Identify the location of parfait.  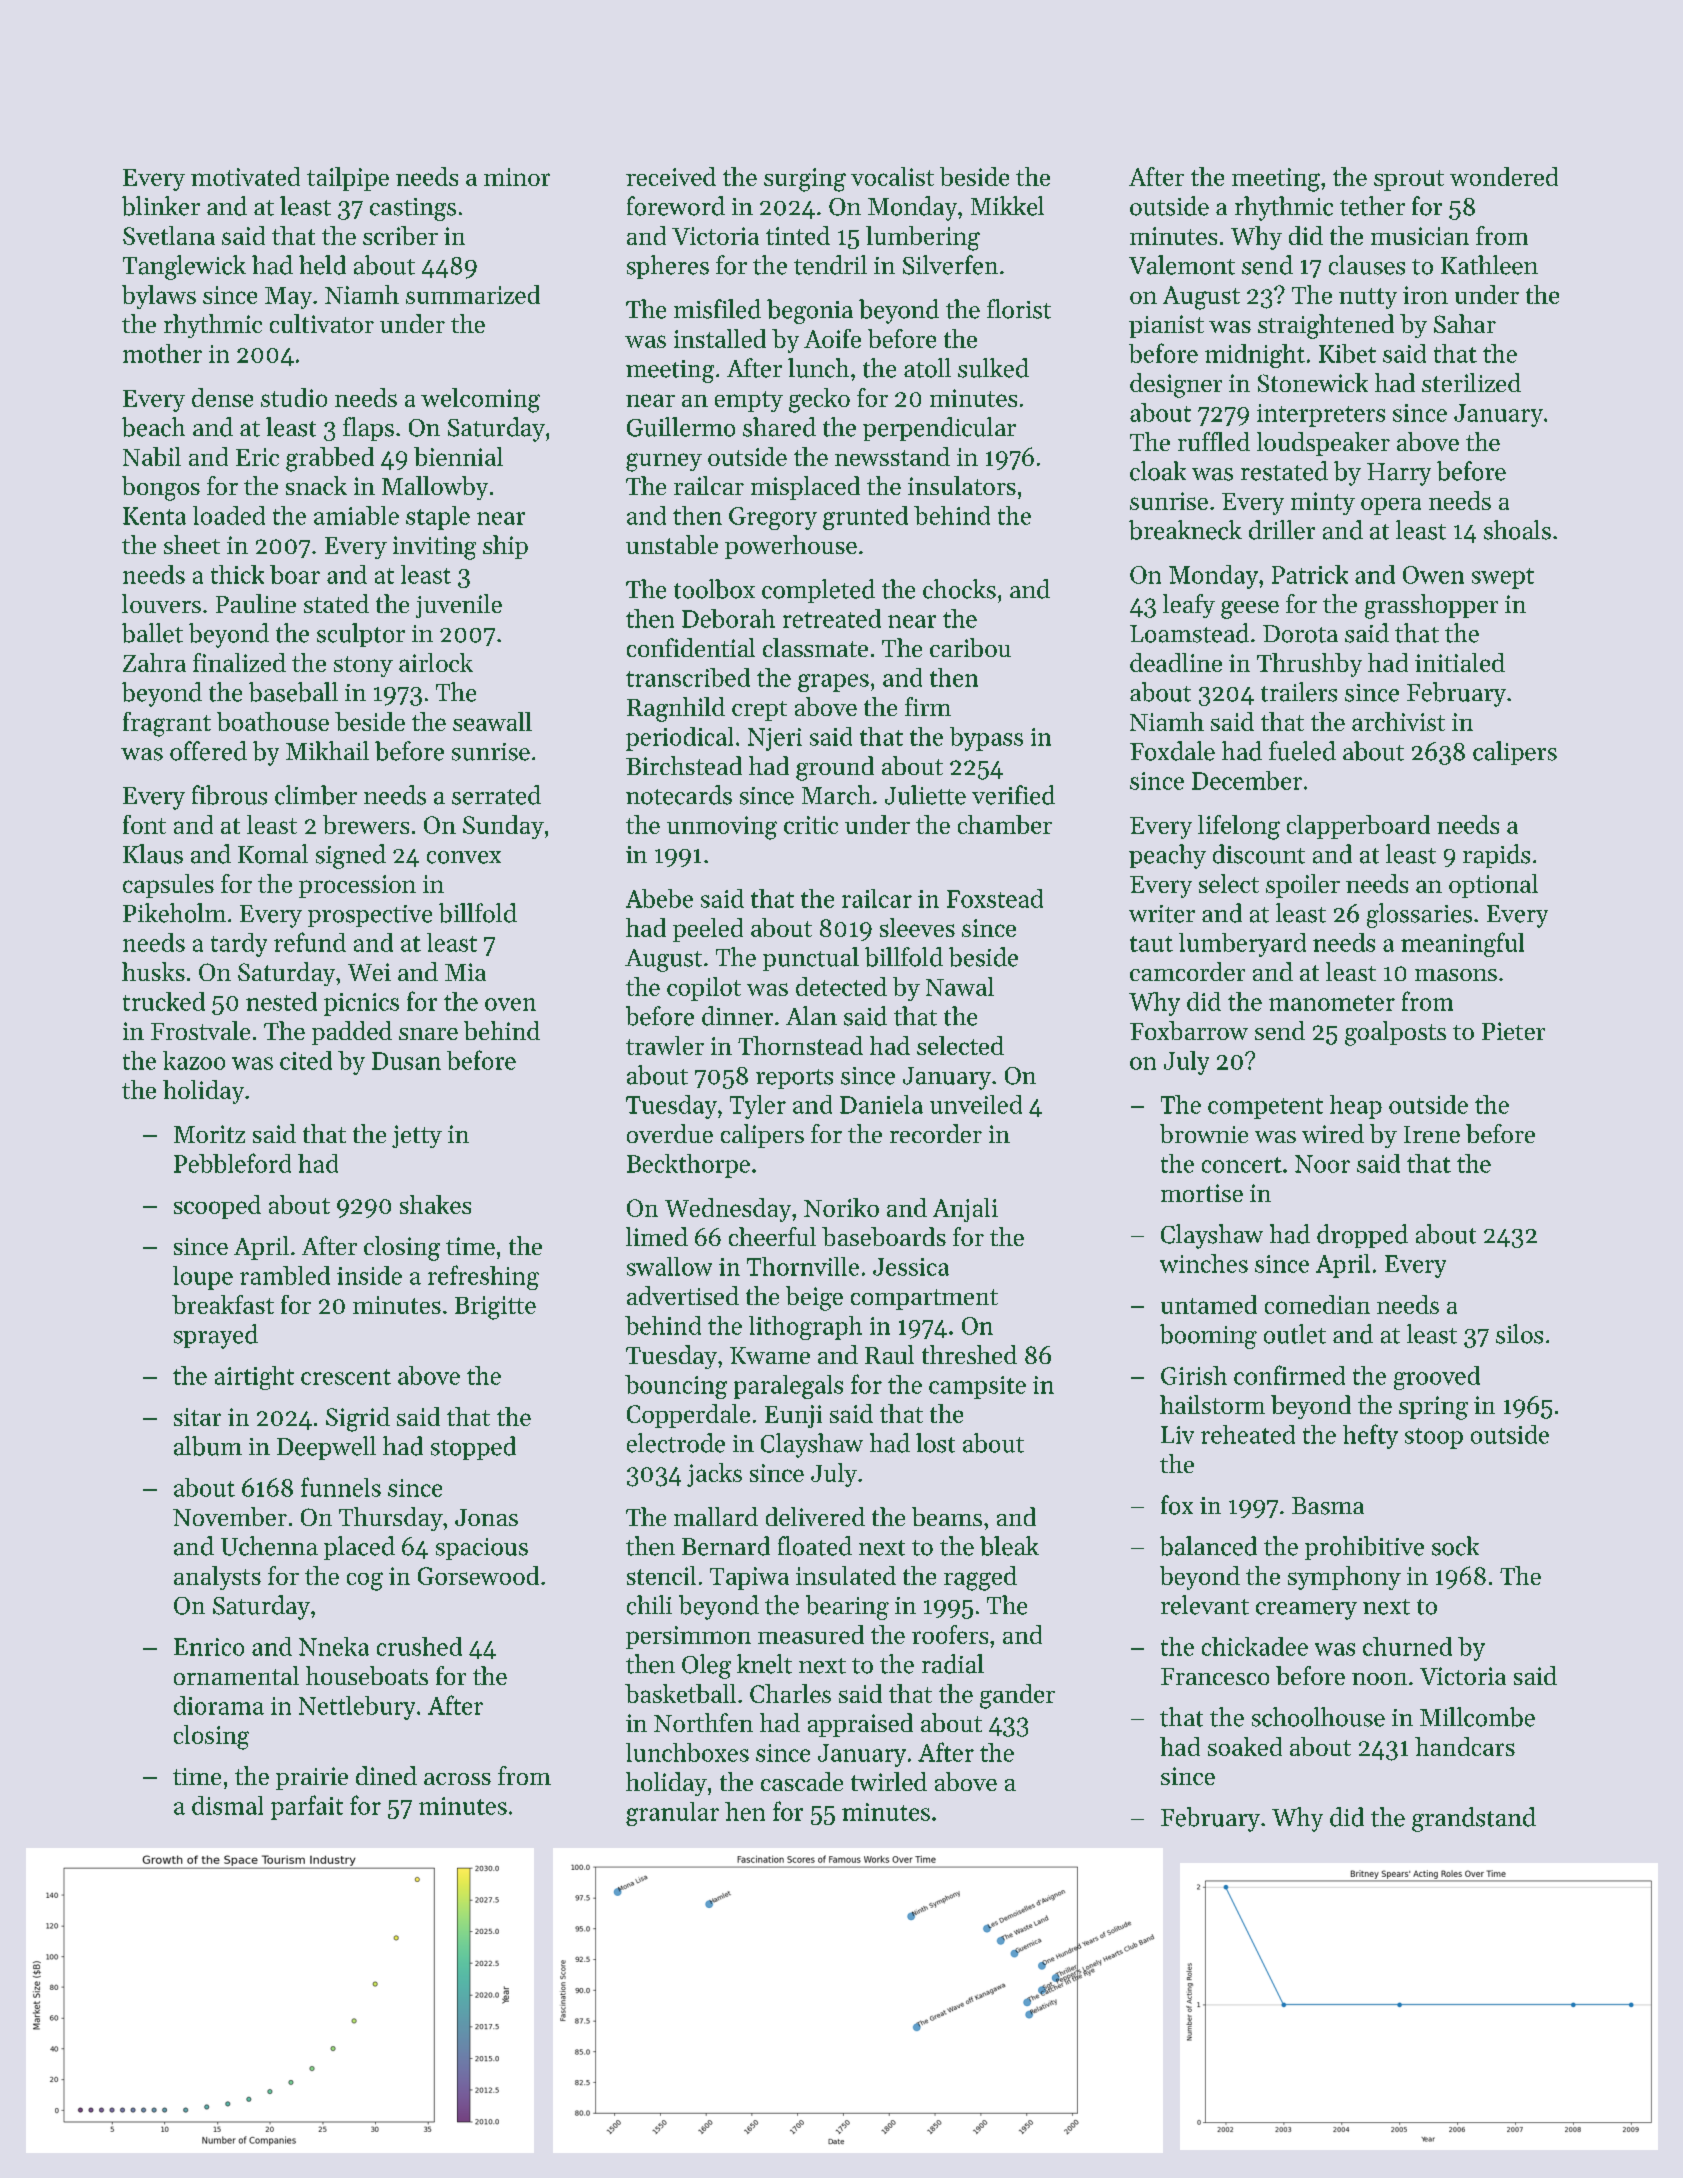
(307, 1807).
